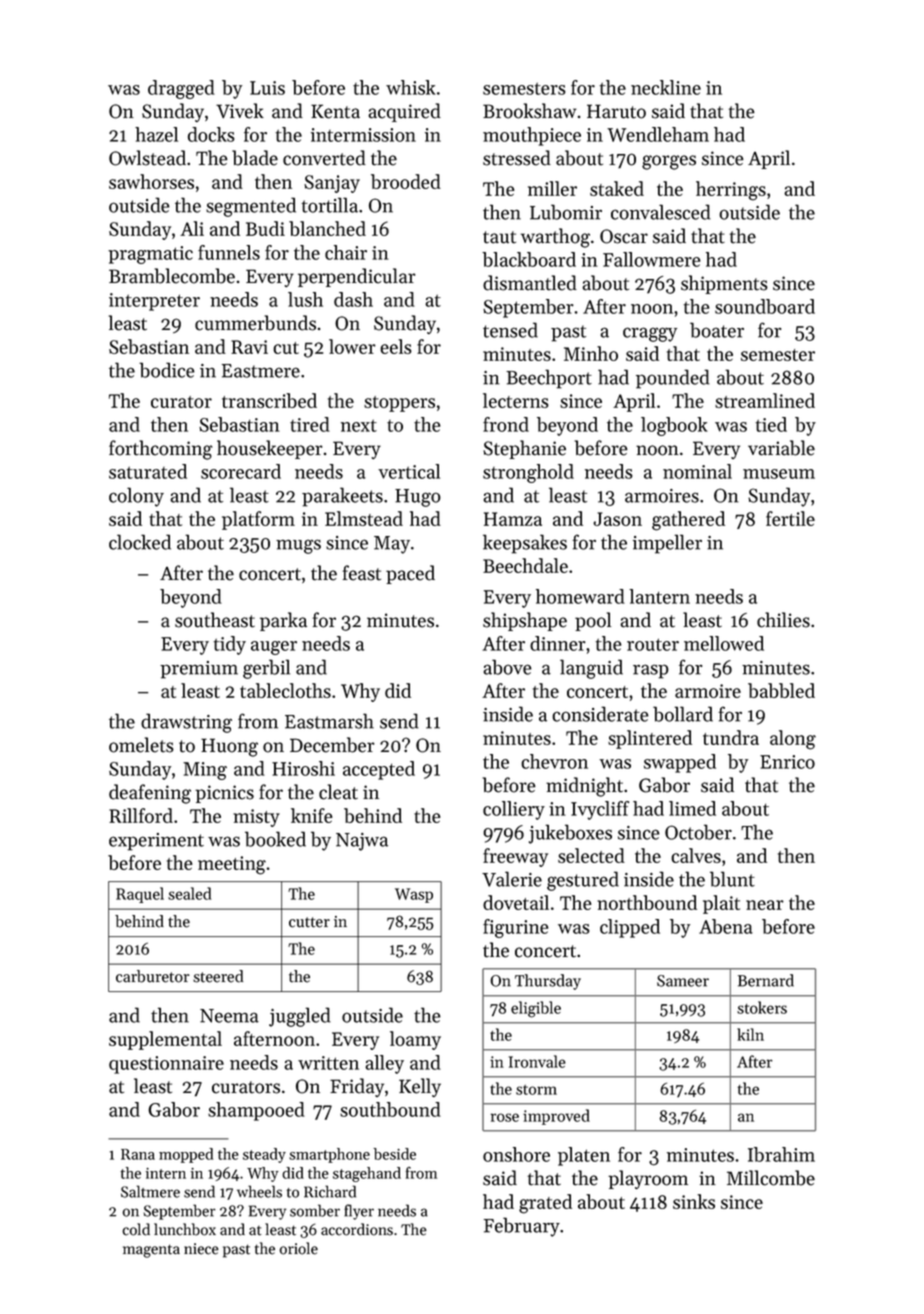 The height and width of the screenshot is (1314, 924). Describe the element at coordinates (151, 1251) in the screenshot. I see `magenta` at that location.
